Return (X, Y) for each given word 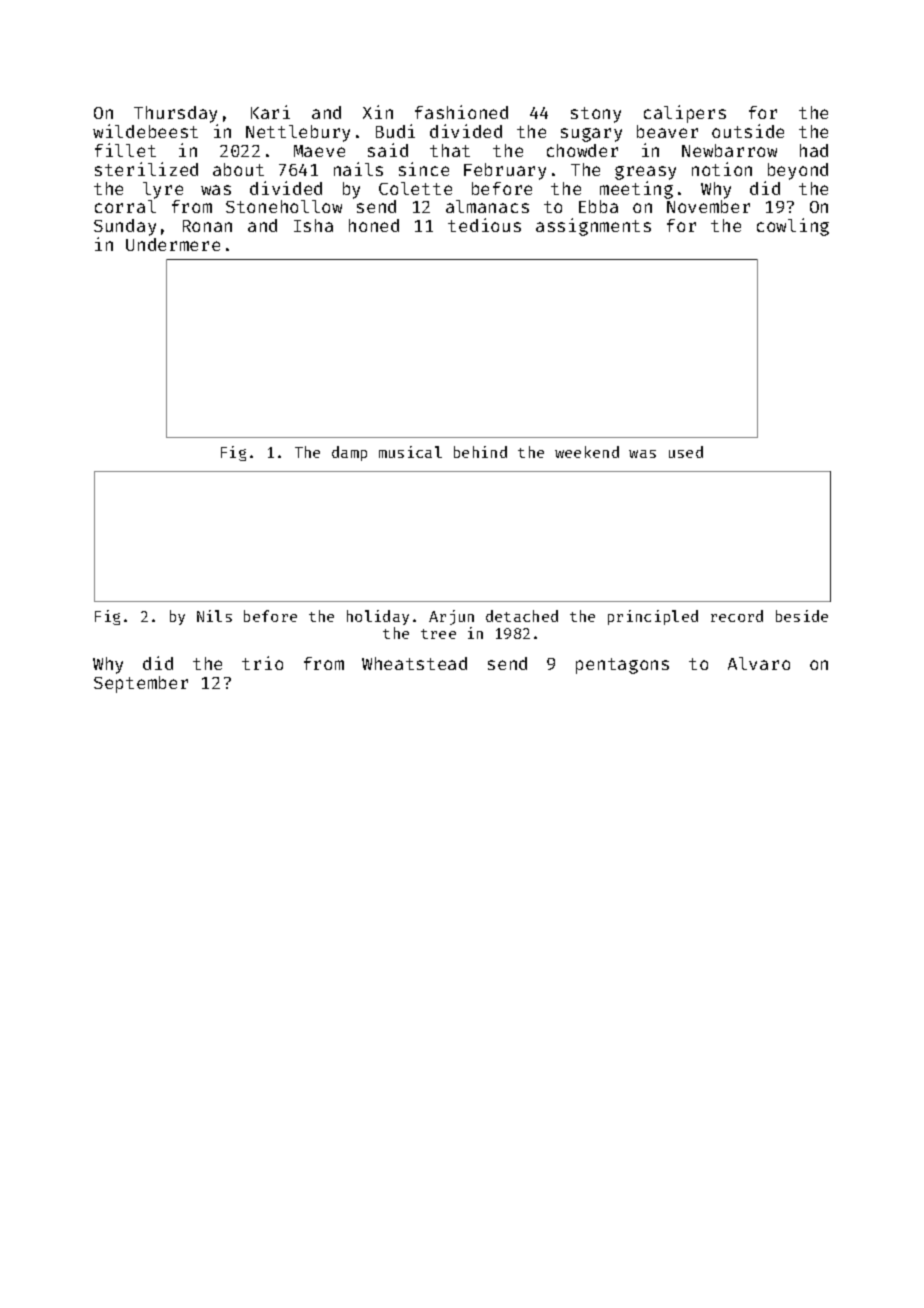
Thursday (175, 114)
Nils (214, 616)
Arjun (451, 617)
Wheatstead (414, 663)
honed (374, 225)
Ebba (598, 206)
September (141, 684)
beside (802, 616)
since (424, 169)
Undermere (173, 244)
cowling (793, 227)
